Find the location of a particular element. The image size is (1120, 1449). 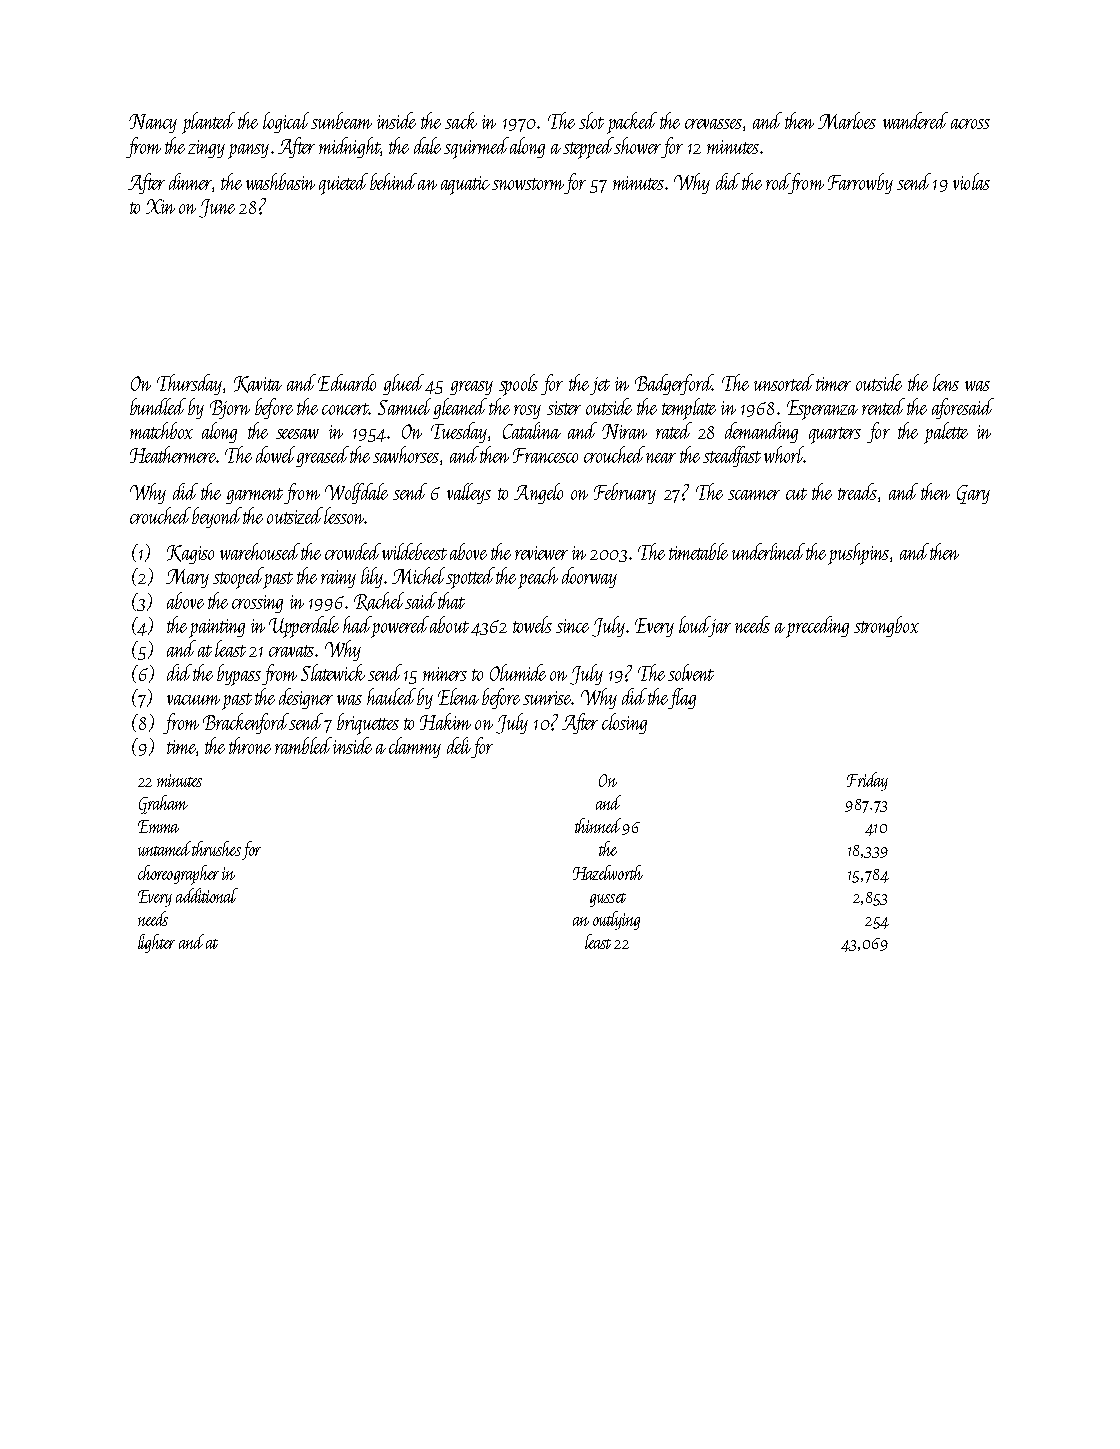

clammy is located at coordinates (415, 747).
